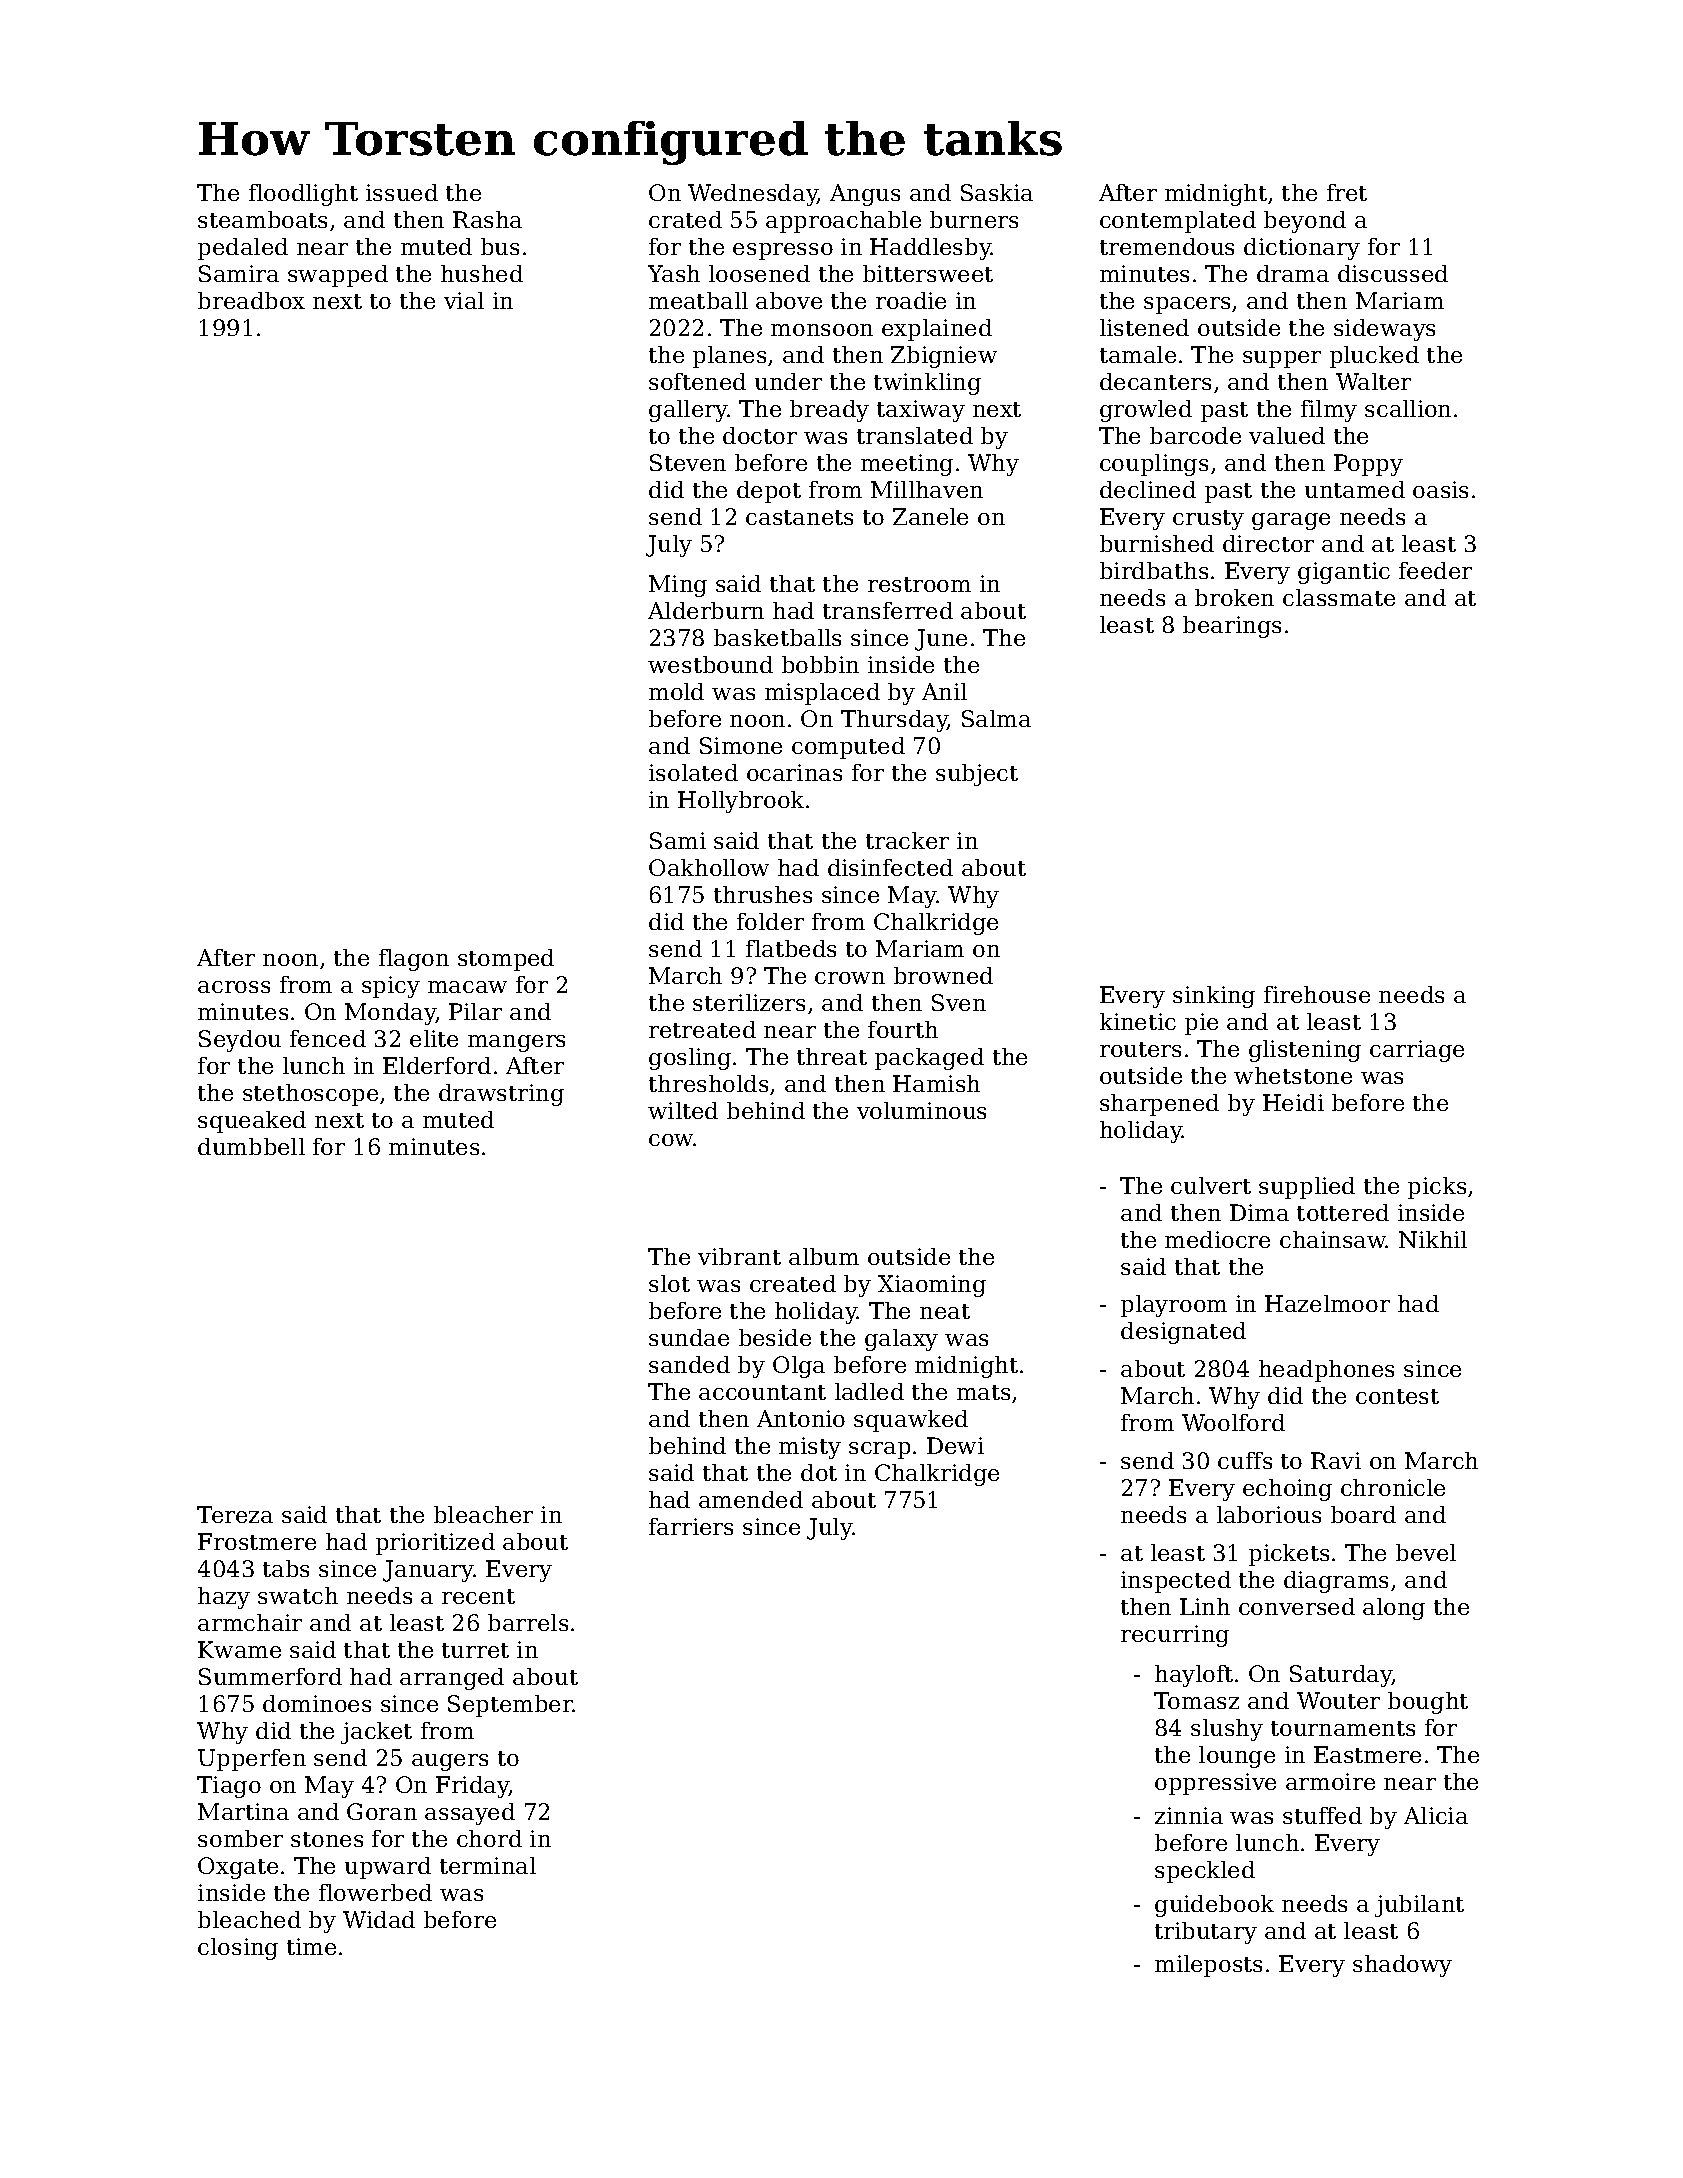 This image has width=1683, height=2178. I want to click on meeting, so click(907, 465).
